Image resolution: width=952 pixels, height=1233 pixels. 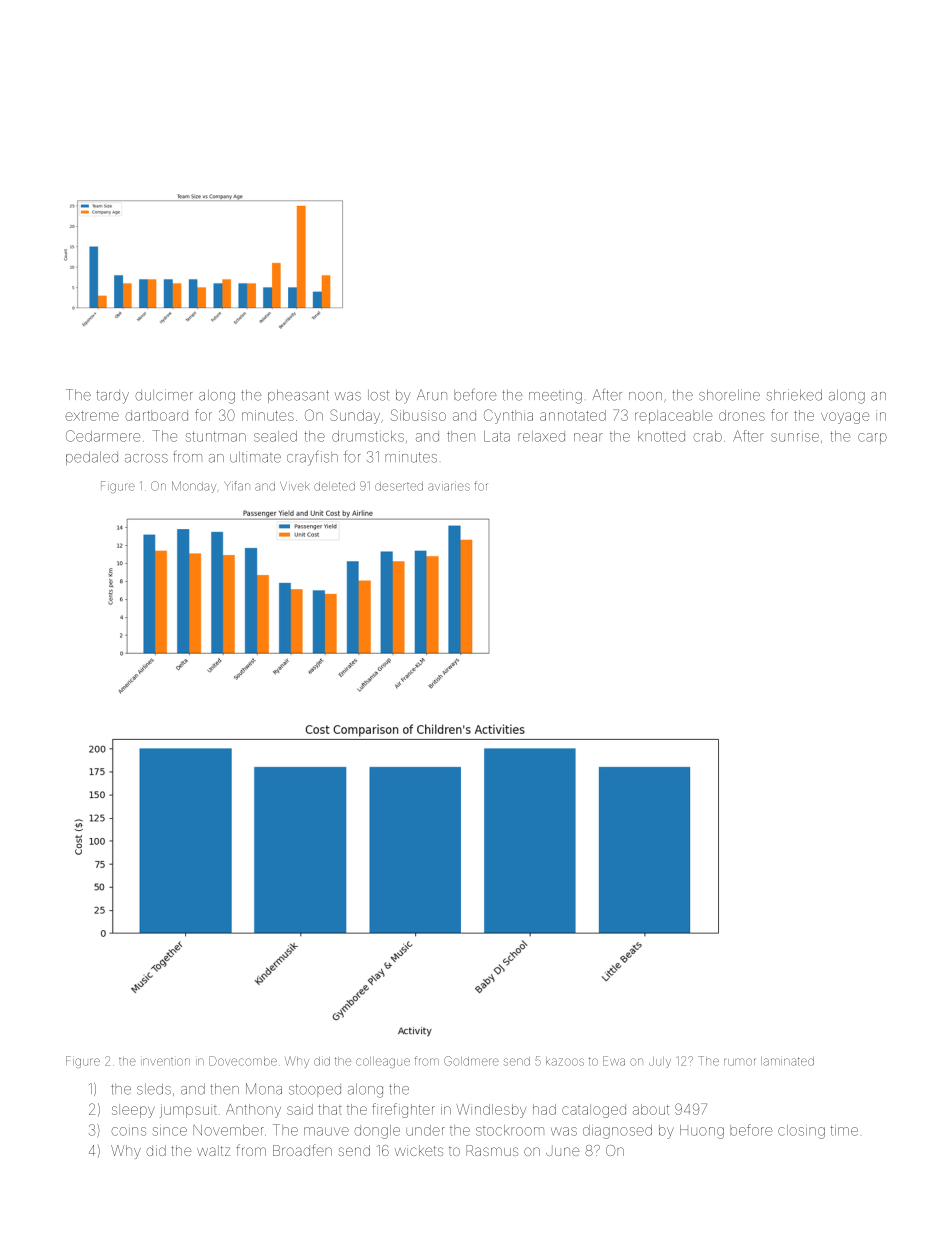 What do you see at coordinates (165, 1062) in the screenshot?
I see `invention` at bounding box center [165, 1062].
